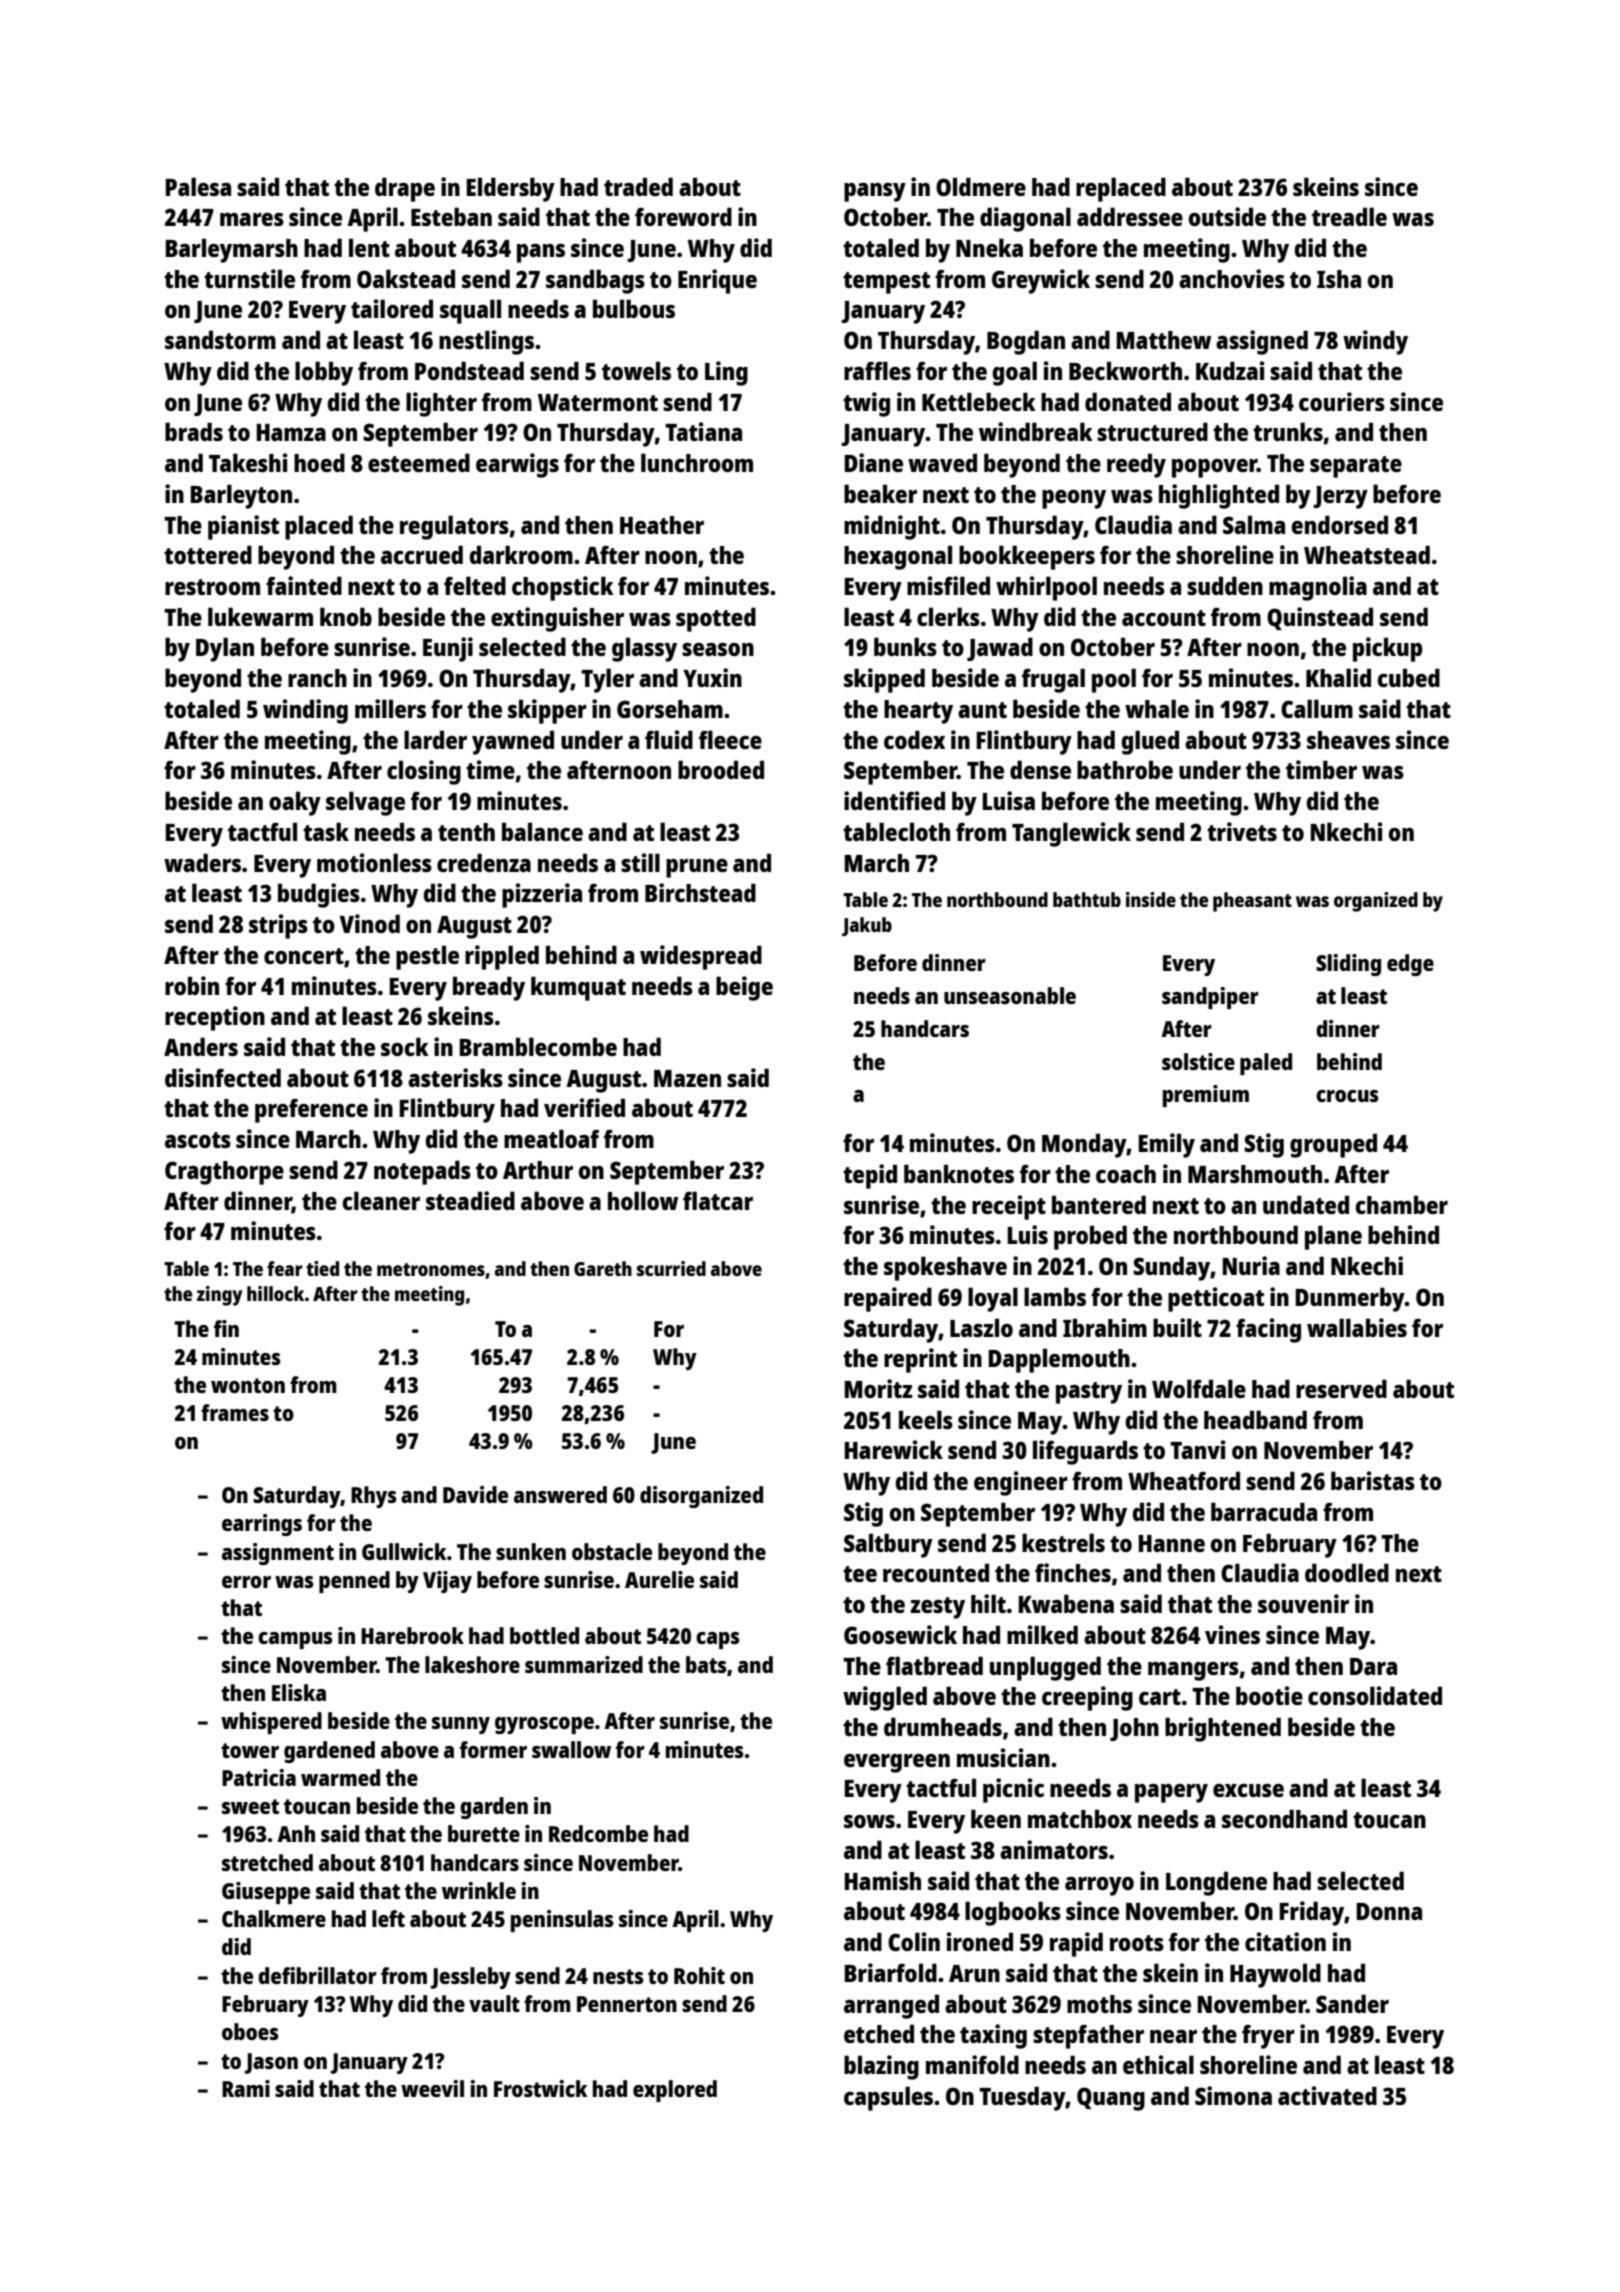 This screenshot has height=2292, width=1620. I want to click on tailored, so click(392, 308).
